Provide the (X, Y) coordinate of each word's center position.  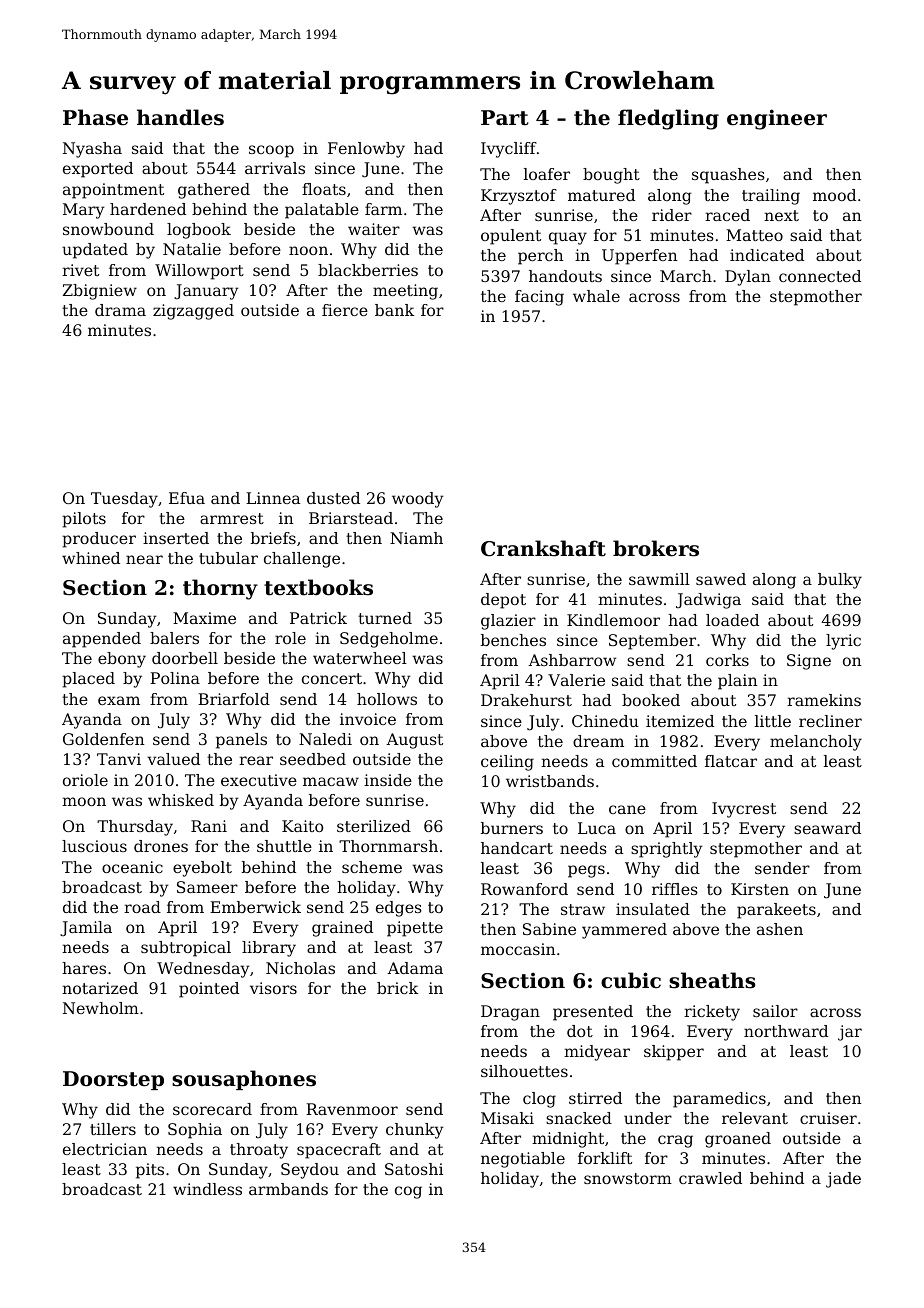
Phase (95, 117)
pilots (84, 520)
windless (207, 1189)
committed (654, 761)
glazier (508, 622)
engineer (777, 119)
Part (505, 118)
